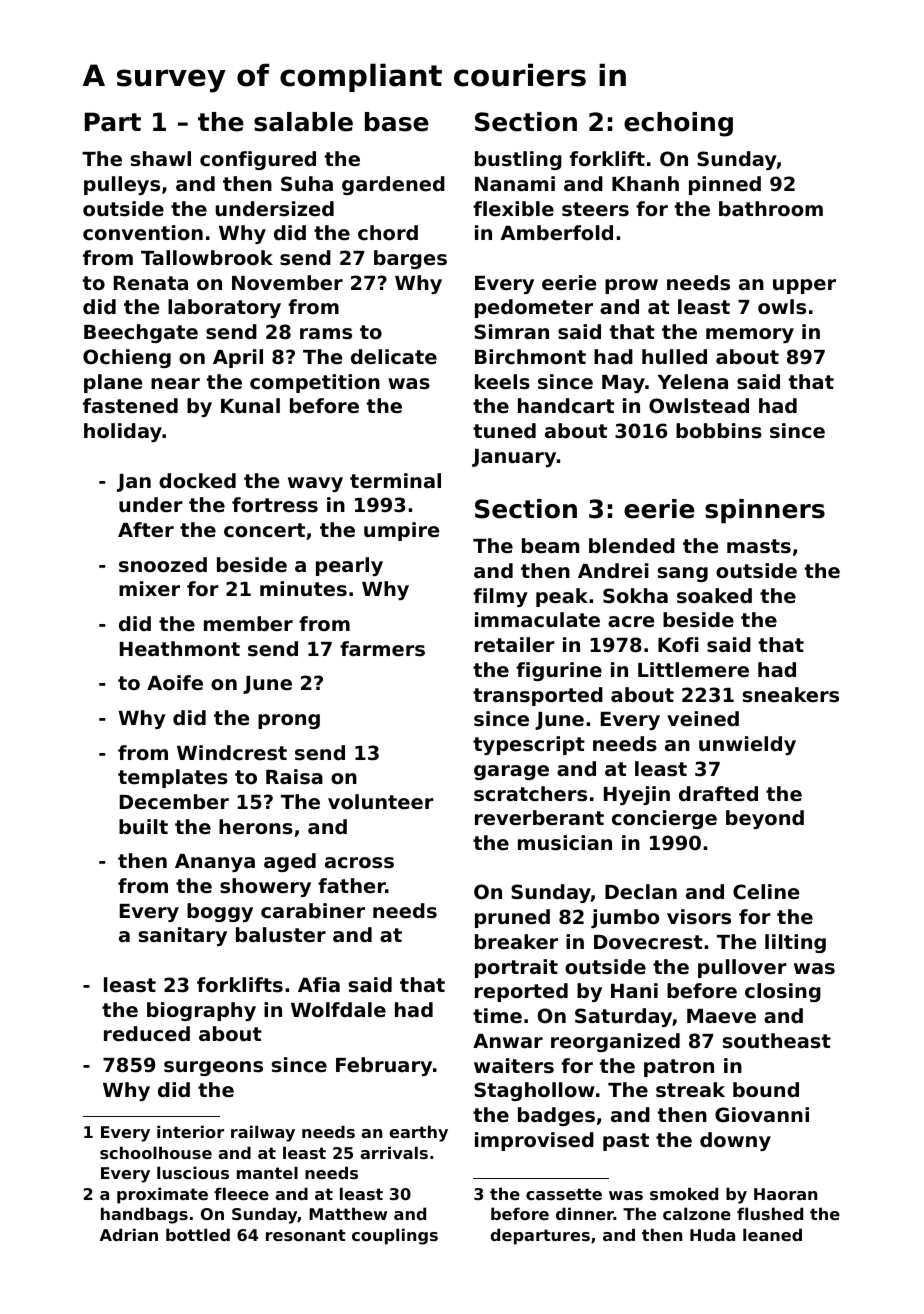 This page has width=924, height=1314. Describe the element at coordinates (250, 405) in the page. I see `Kunal` at that location.
